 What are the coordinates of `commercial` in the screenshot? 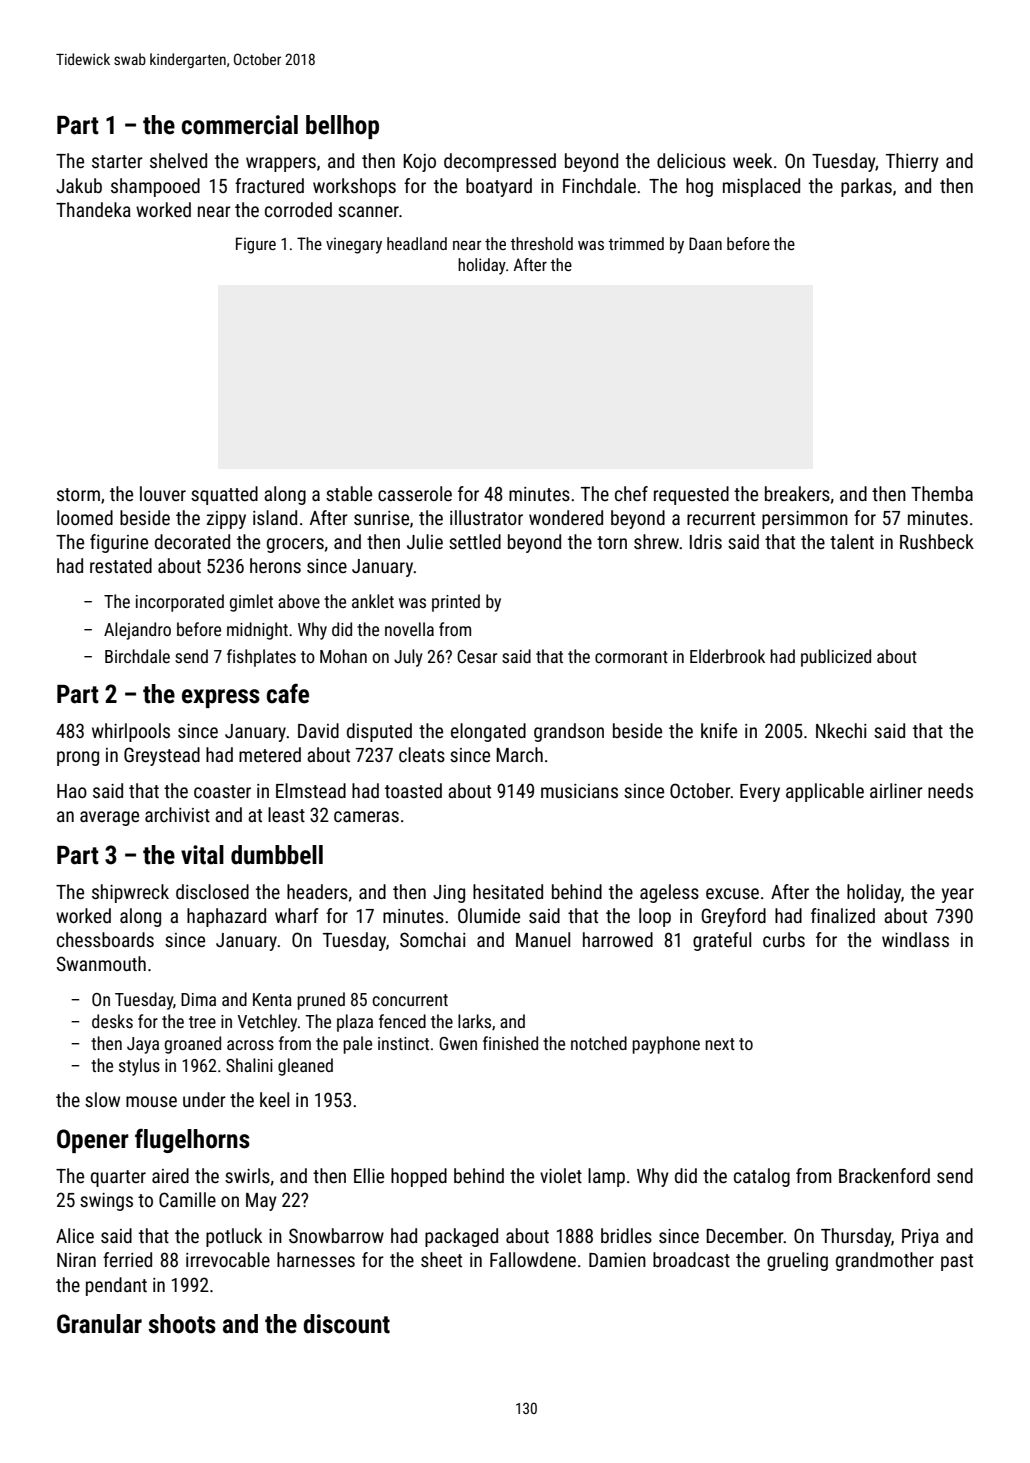 It's located at (240, 125).
